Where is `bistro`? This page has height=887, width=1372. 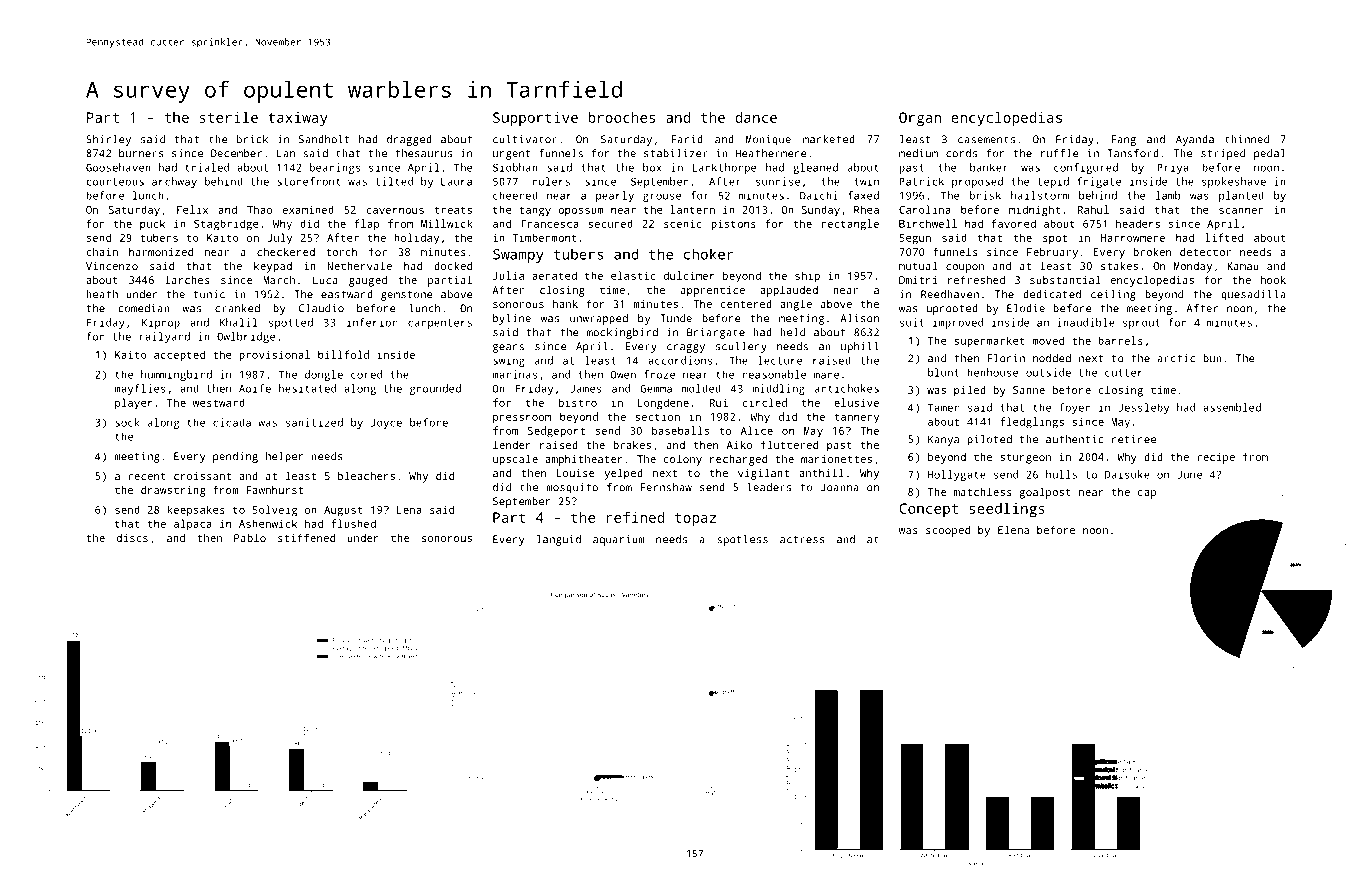 bistro is located at coordinates (578, 402).
